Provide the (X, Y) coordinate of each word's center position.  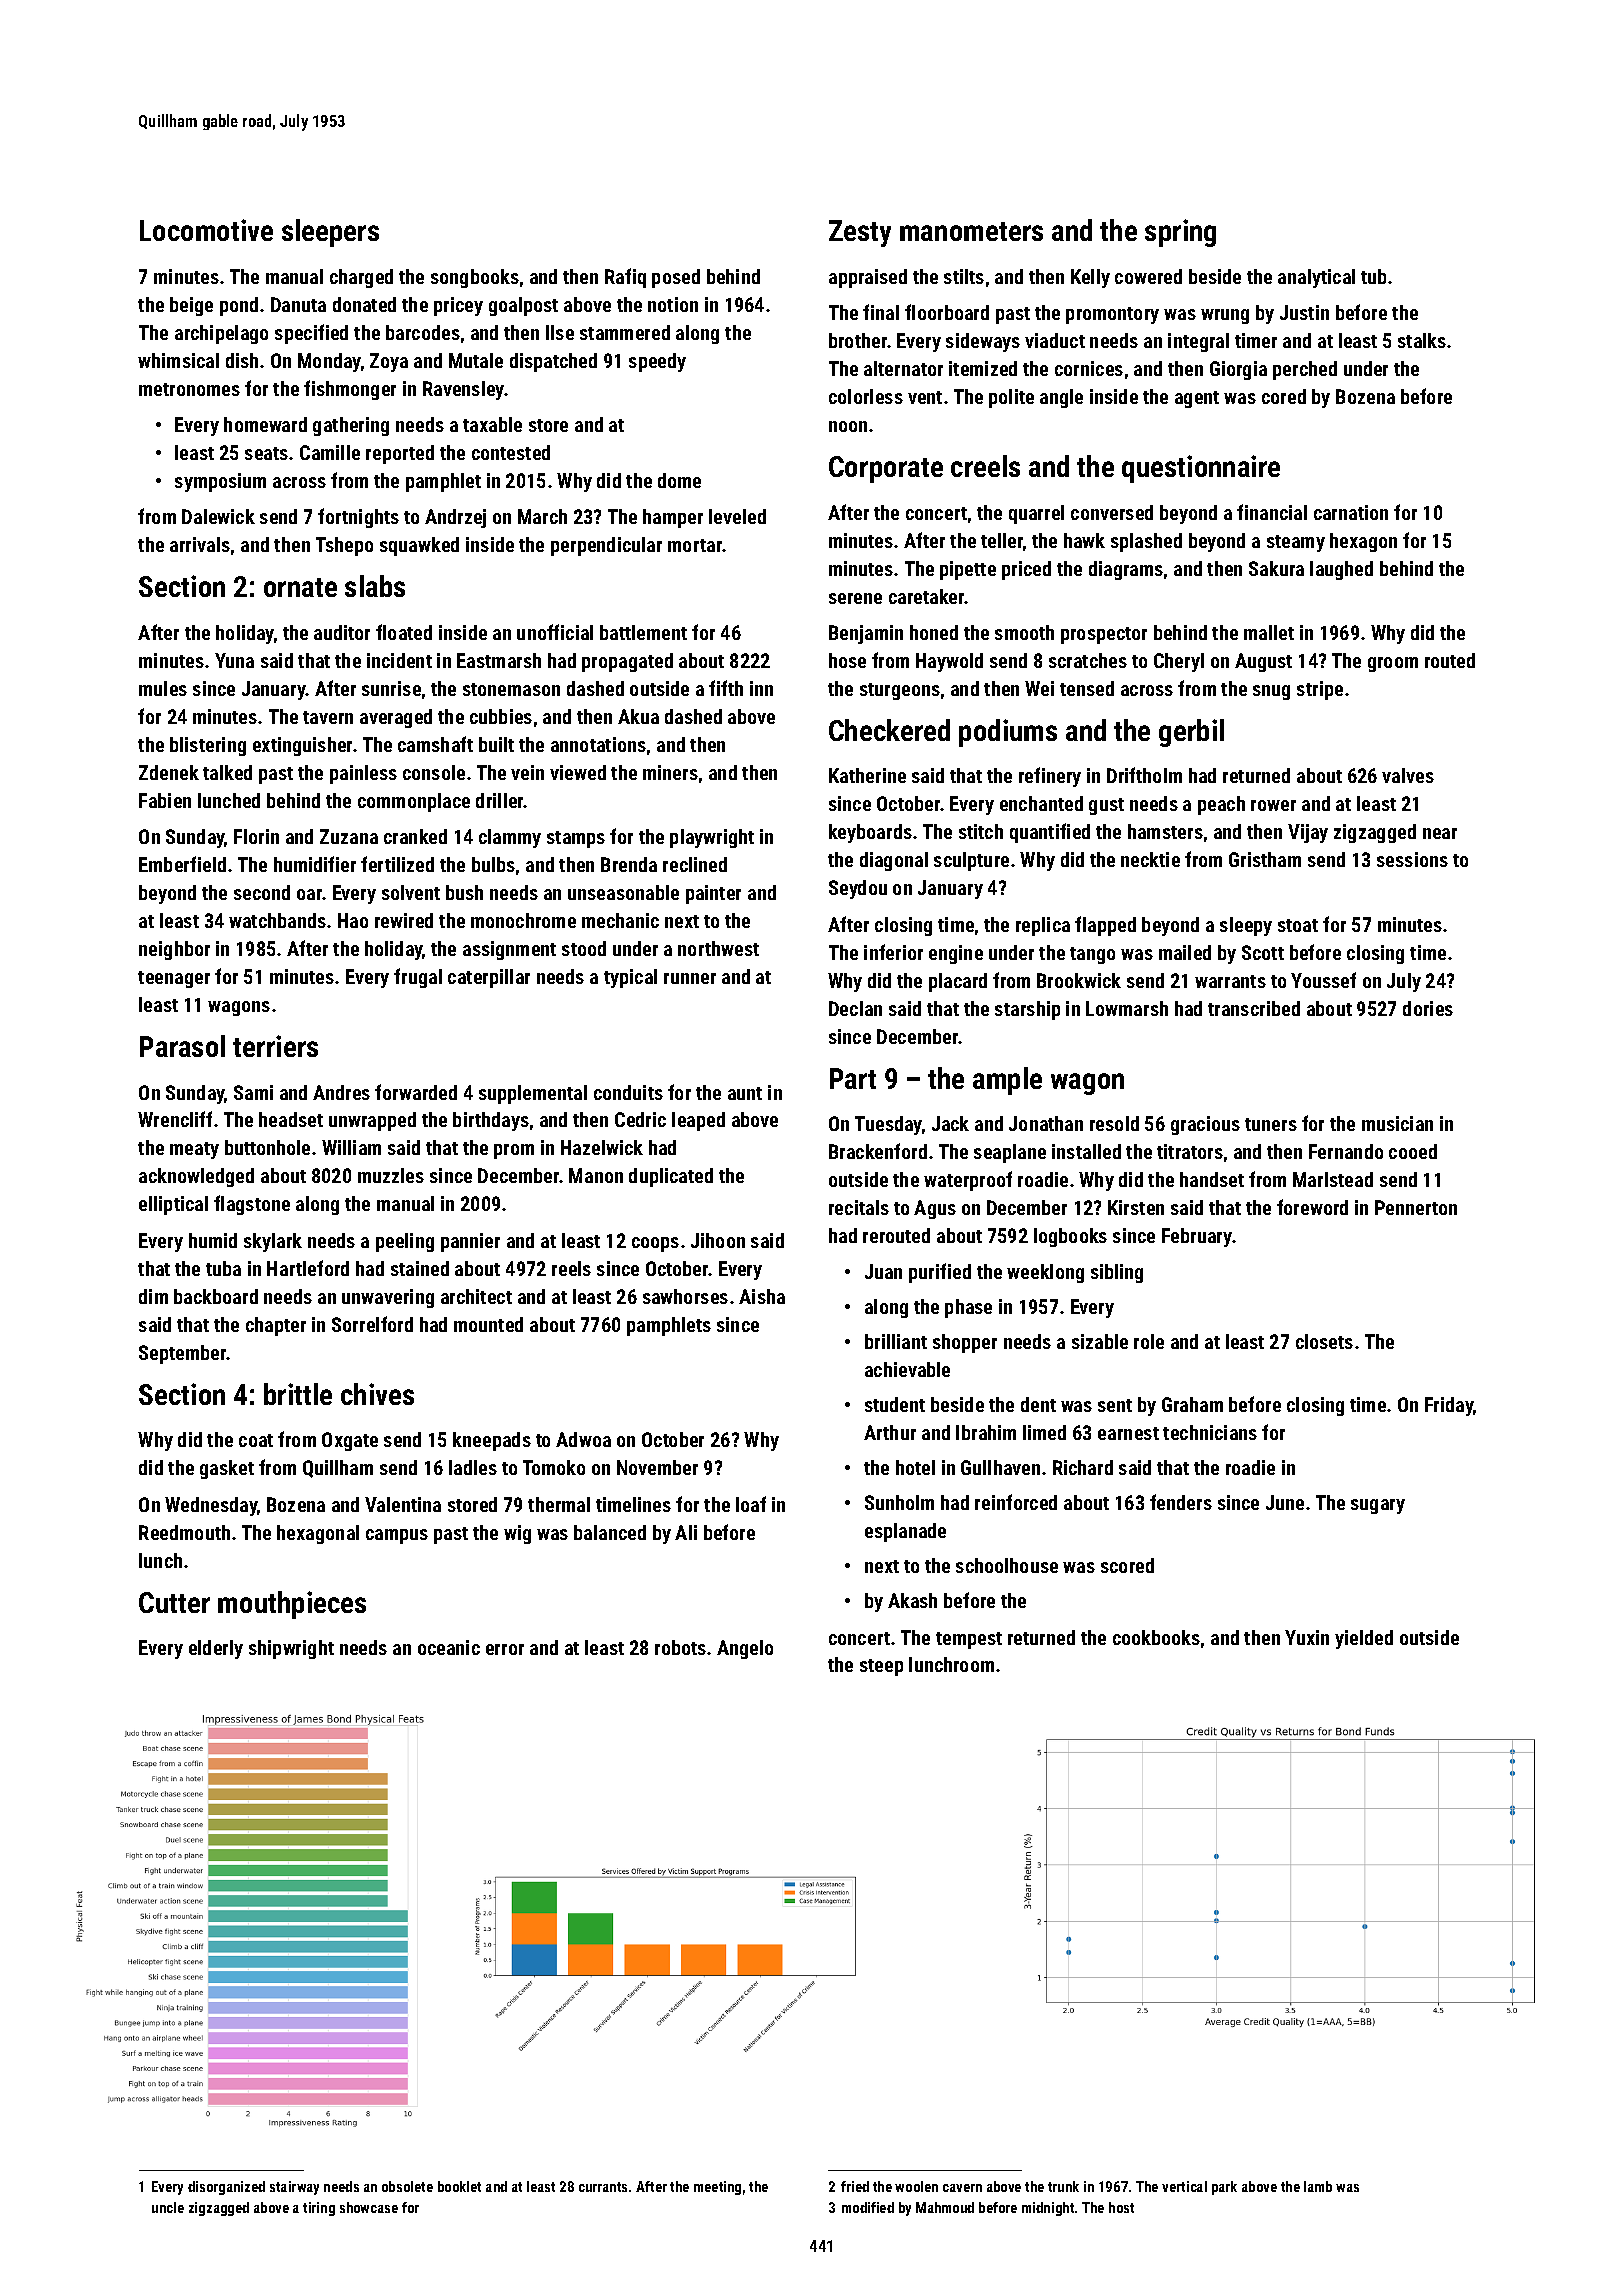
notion (673, 304)
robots (680, 1647)
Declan (855, 1008)
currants (603, 2187)
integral (1198, 342)
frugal (418, 978)
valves (1408, 775)
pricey (458, 306)
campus (397, 1536)
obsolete (407, 2186)
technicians (1210, 1432)
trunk (1063, 2186)
